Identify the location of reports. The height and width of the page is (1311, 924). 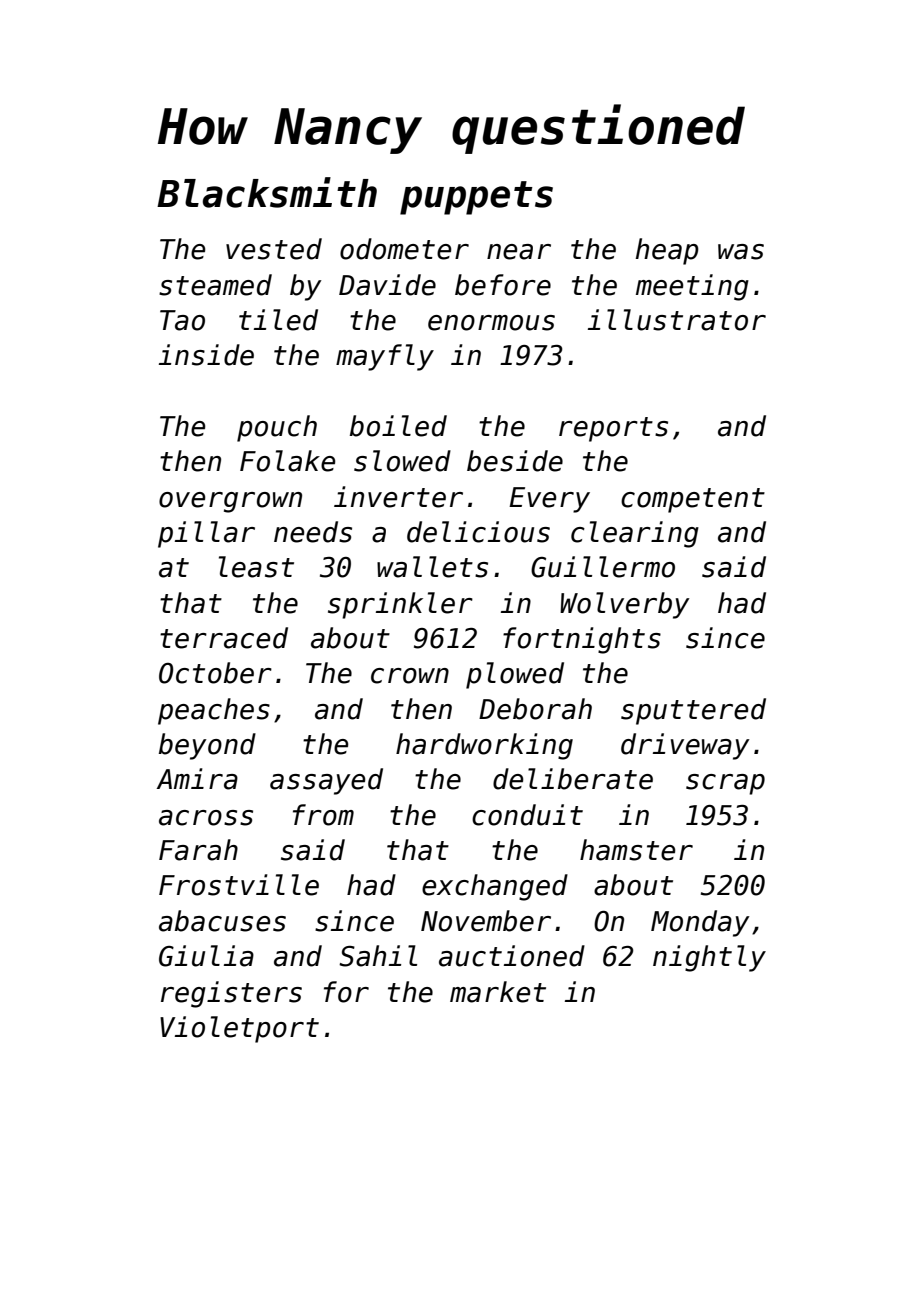
(613, 429).
